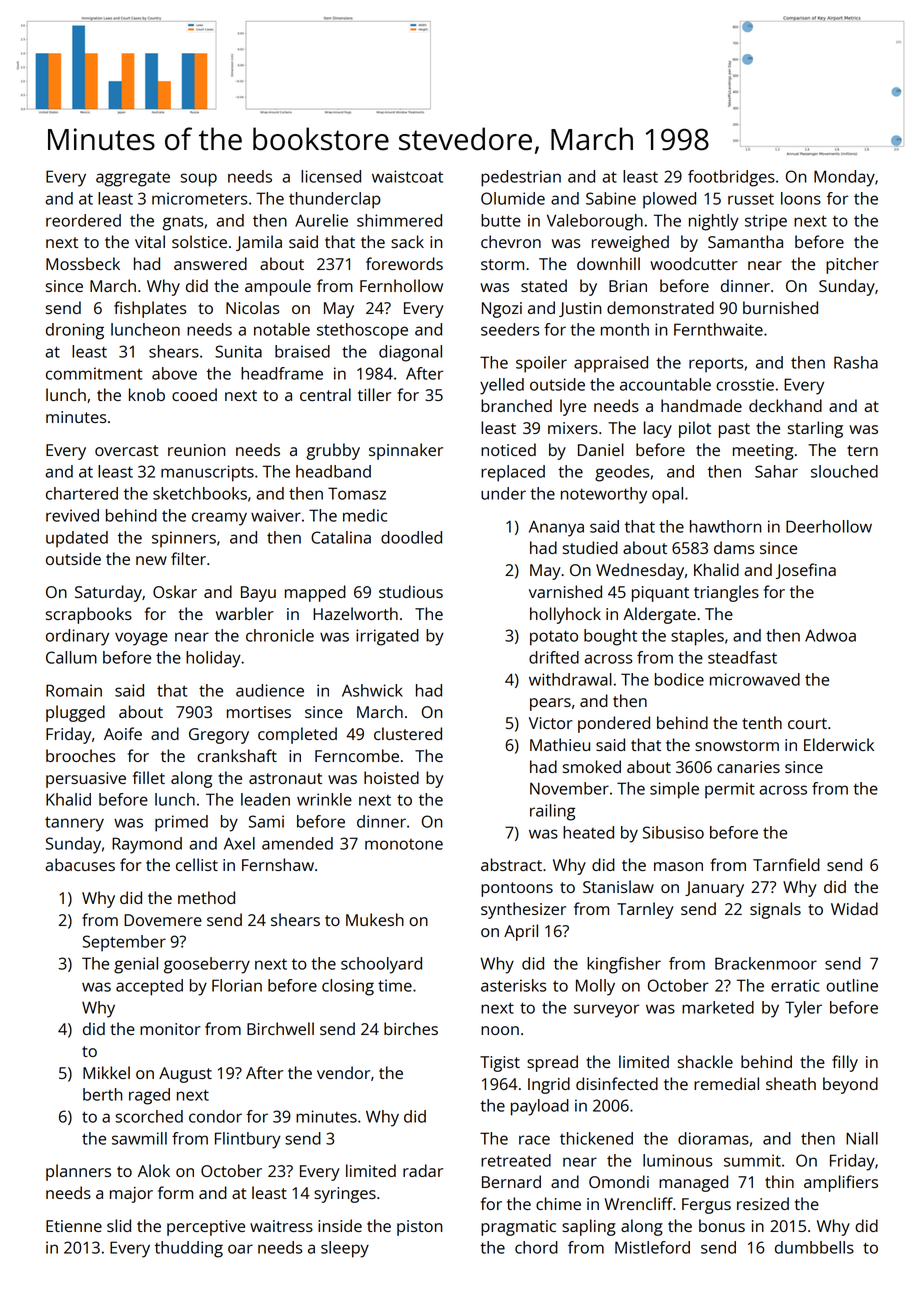 This screenshot has width=924, height=1308. Describe the element at coordinates (408, 733) in the screenshot. I see `clustered` at that location.
